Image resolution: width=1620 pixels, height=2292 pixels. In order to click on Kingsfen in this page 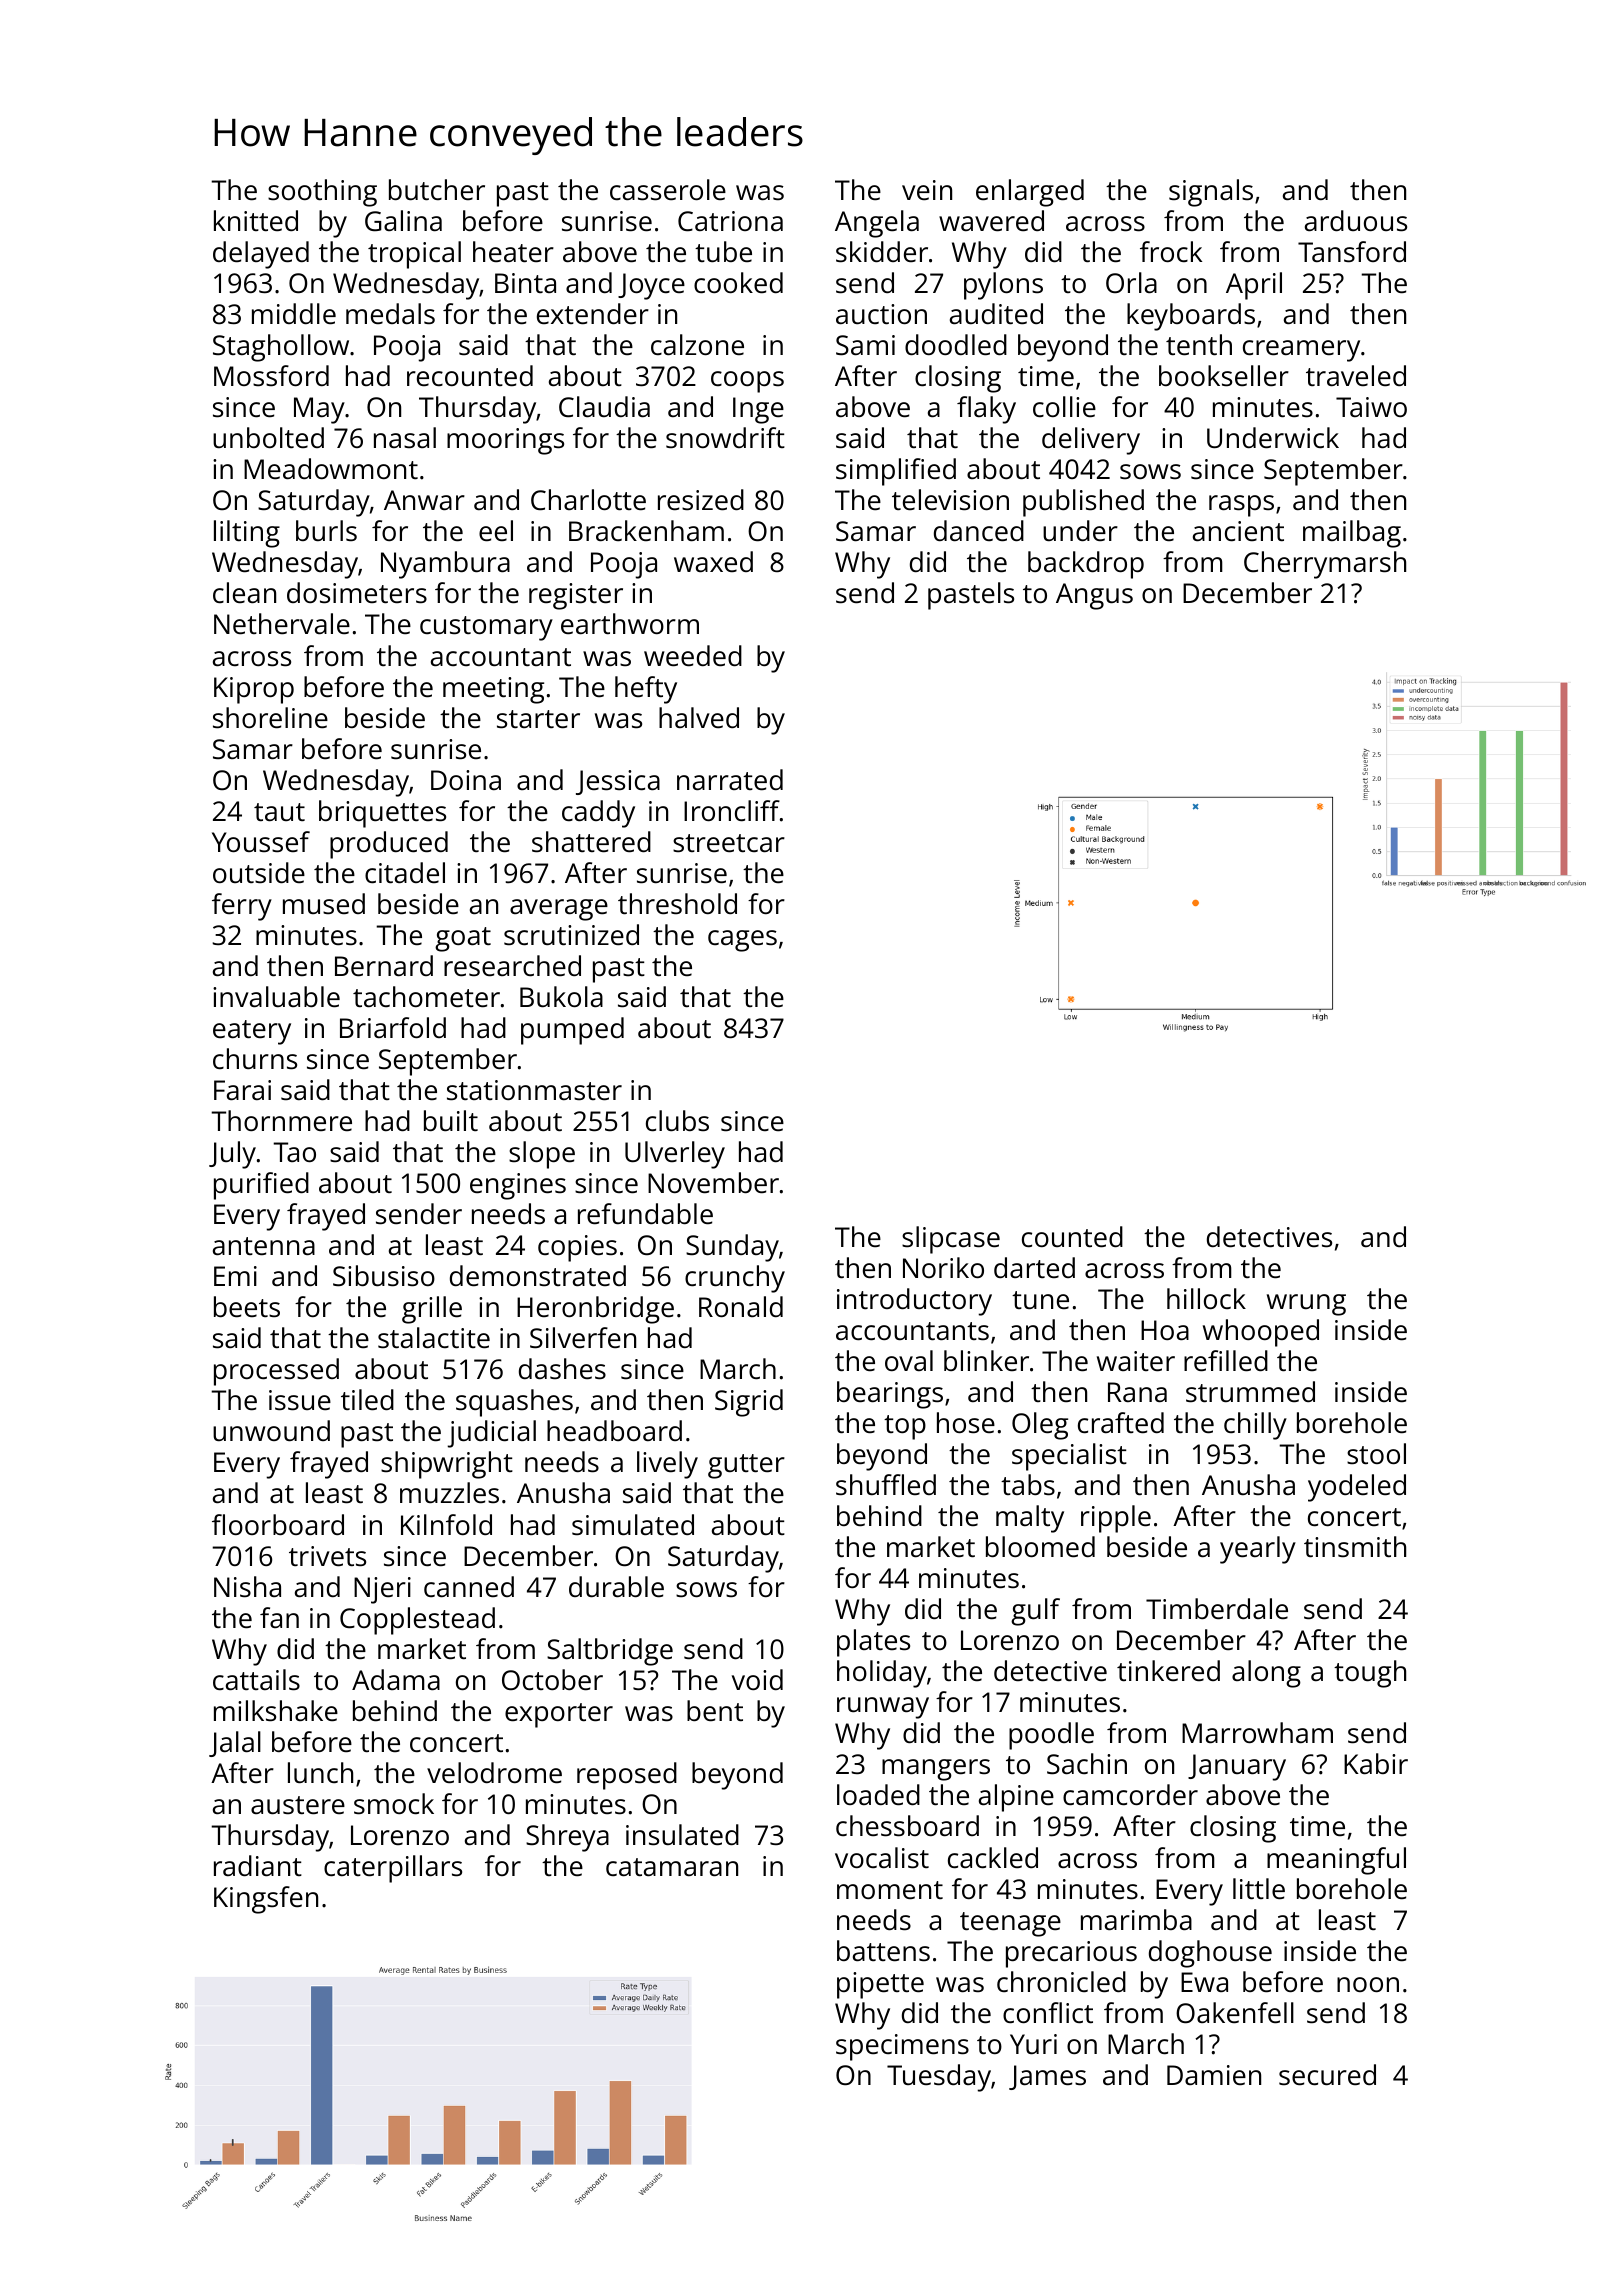, I will do `click(266, 1900)`.
